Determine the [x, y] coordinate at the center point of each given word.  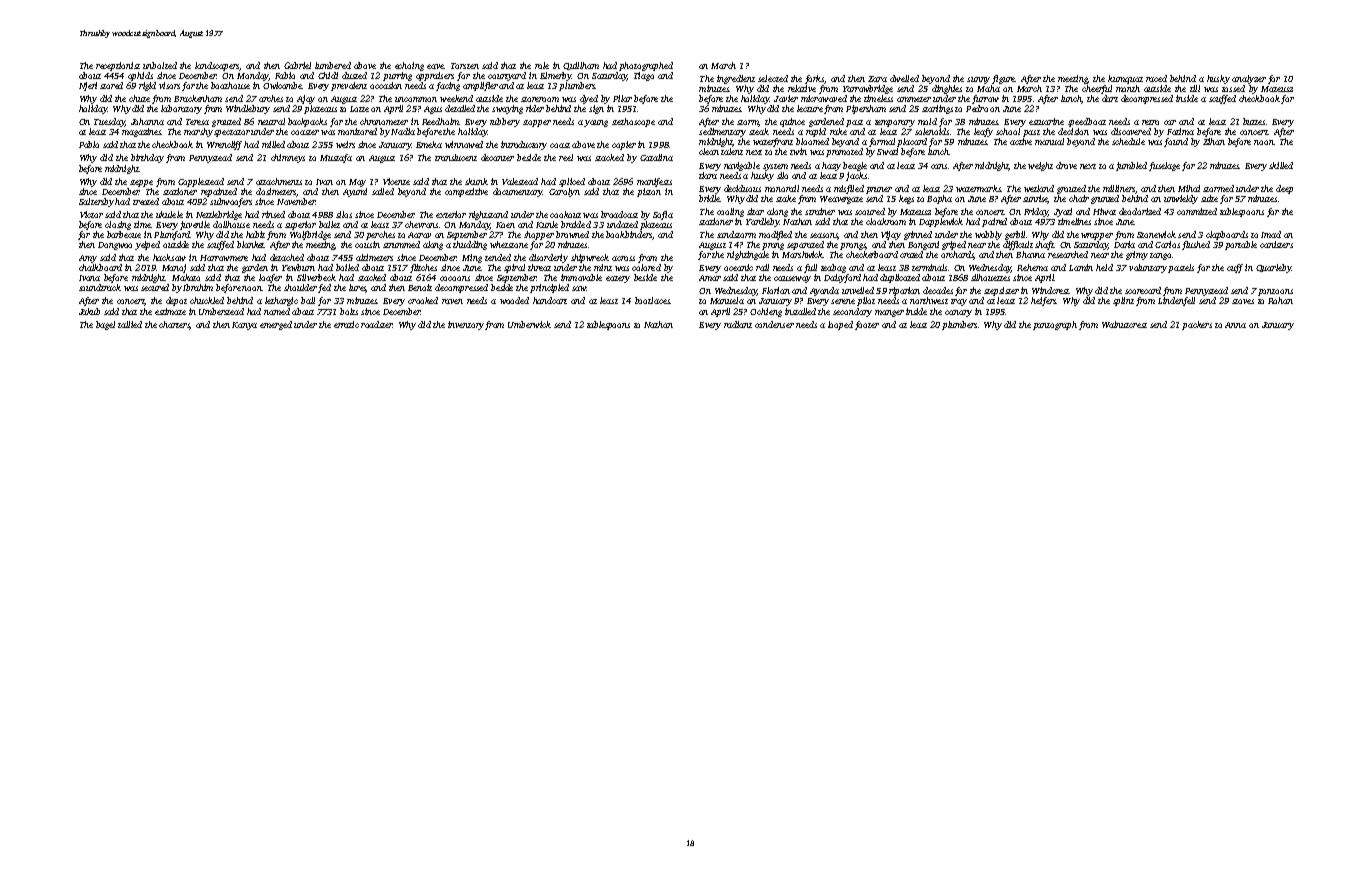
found [1176, 142]
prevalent [349, 86]
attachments [279, 181]
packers [1197, 325]
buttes [1254, 121]
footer [867, 325]
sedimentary [722, 132]
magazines [142, 132]
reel [566, 157]
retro [1150, 122]
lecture [810, 108]
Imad [1271, 234]
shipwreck [590, 258]
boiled [347, 267]
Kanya [244, 326]
